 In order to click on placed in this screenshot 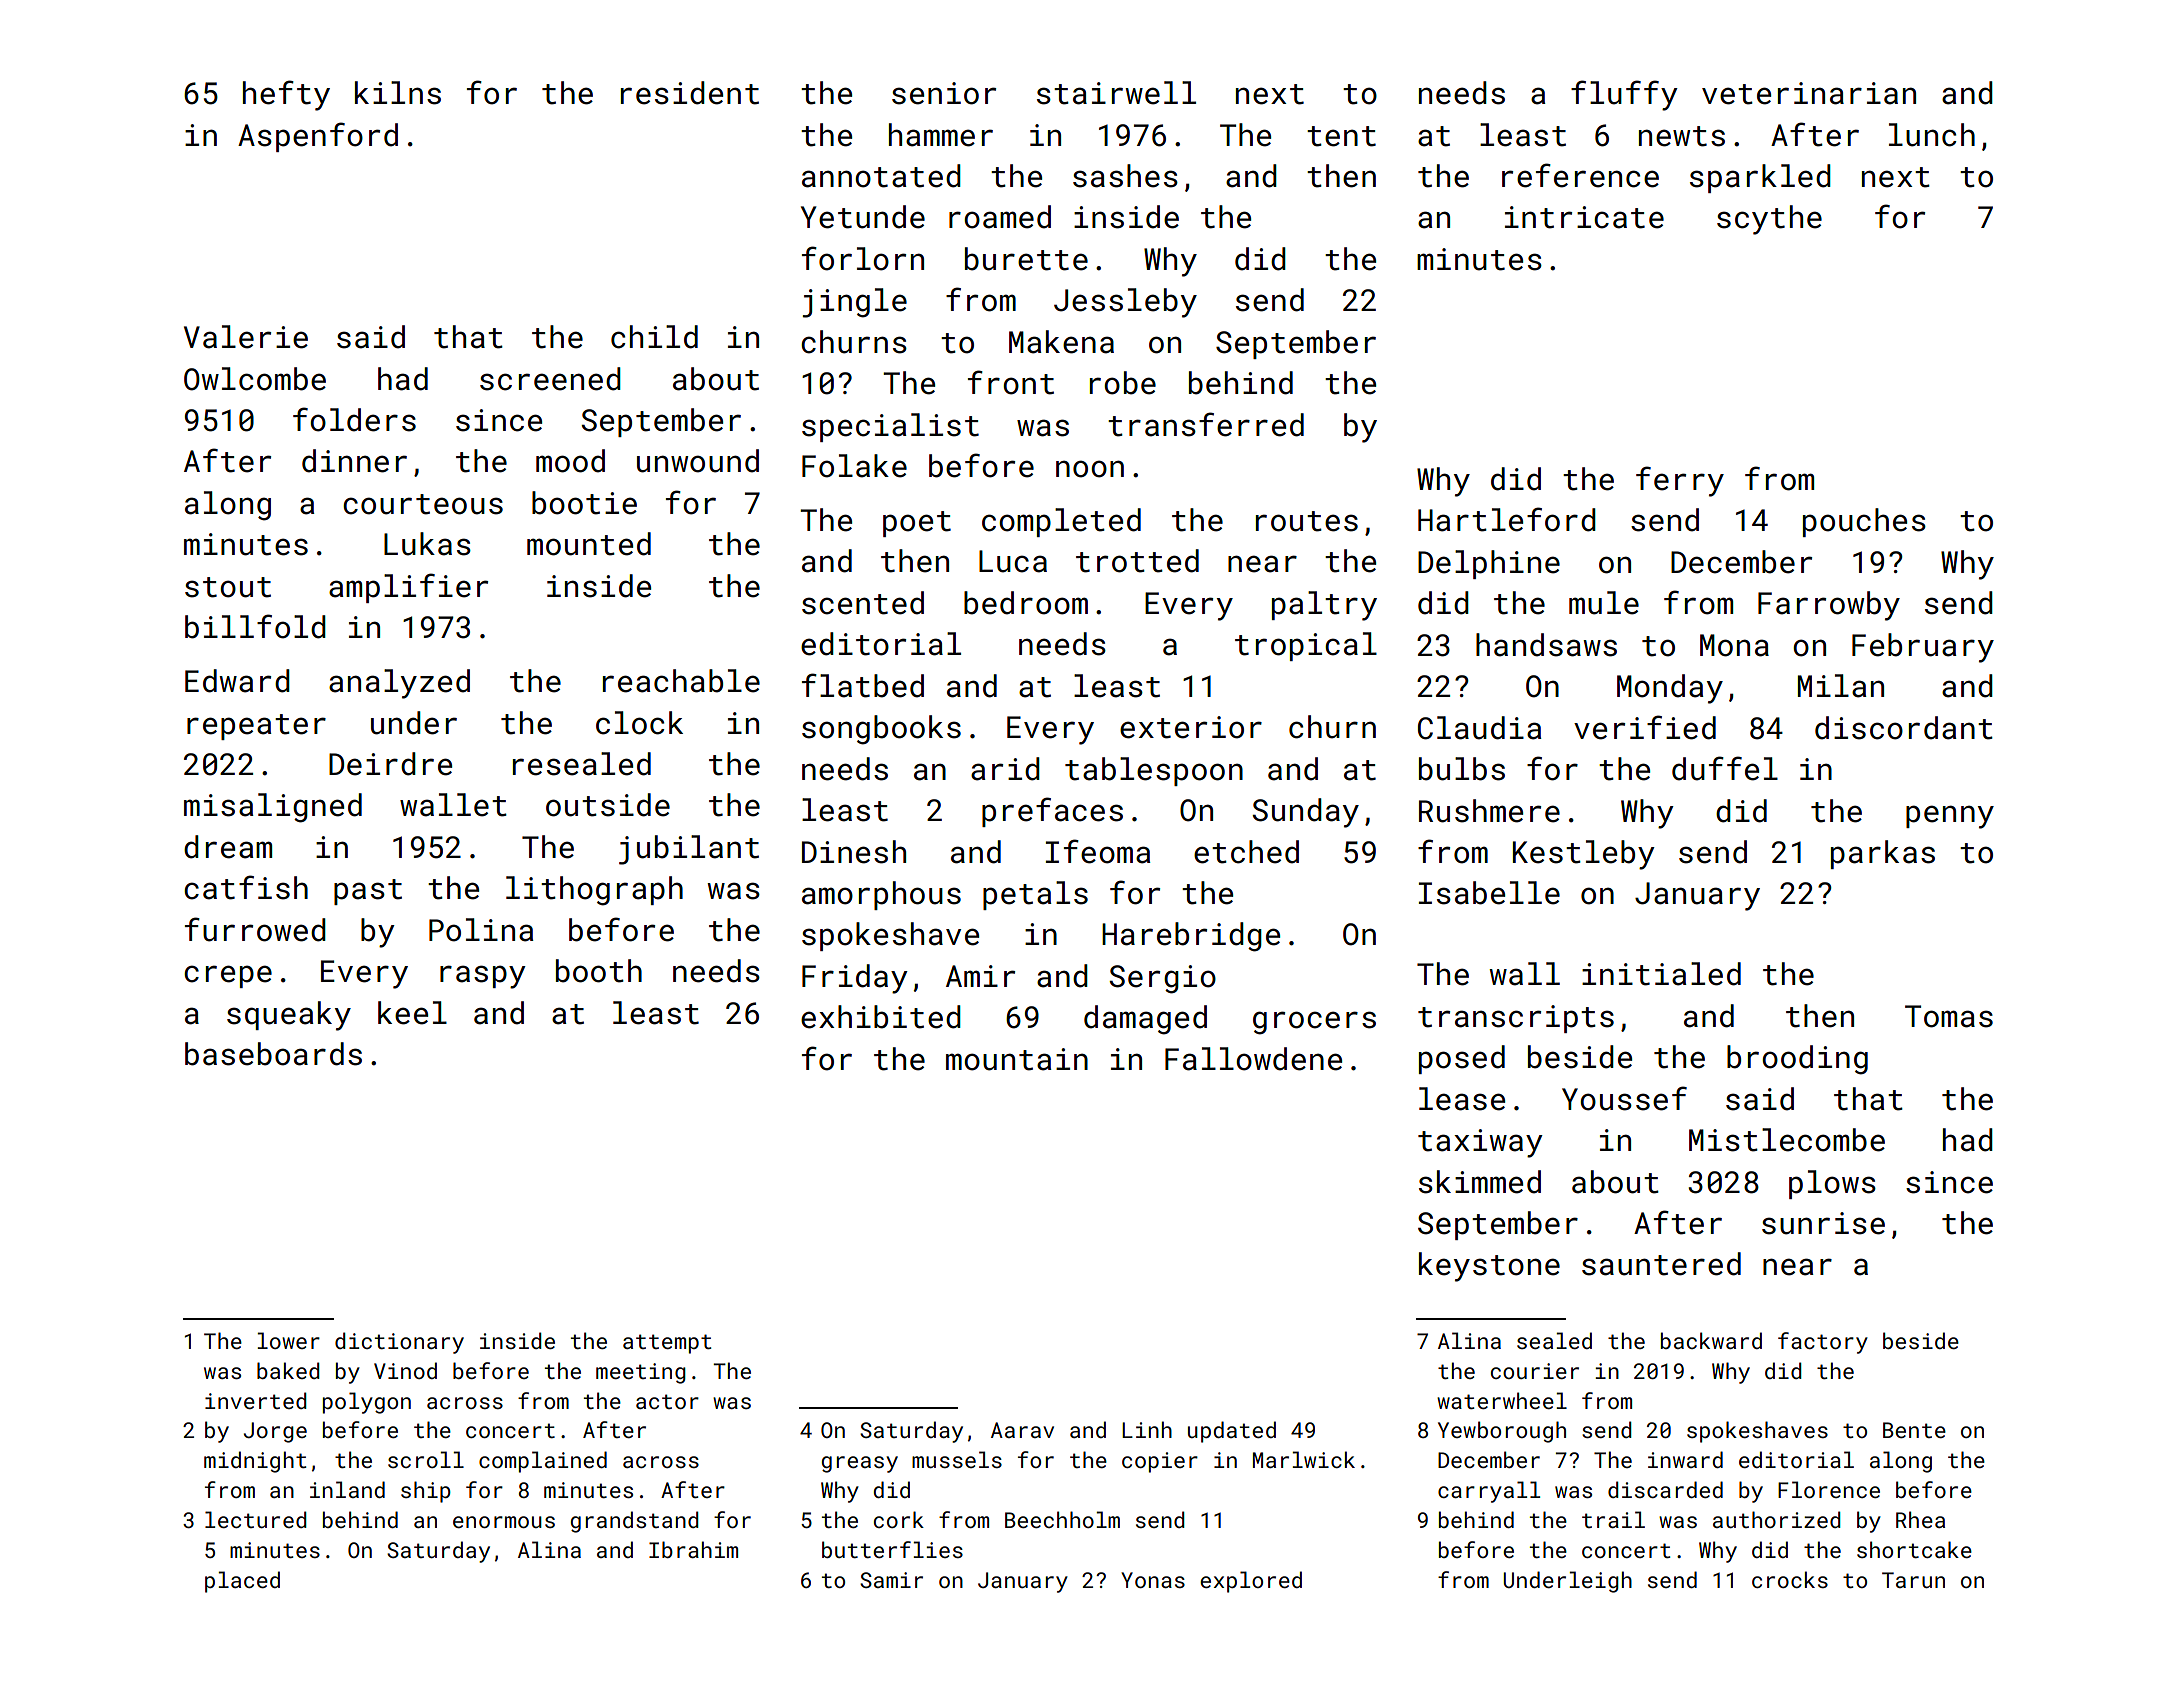, I will do `click(242, 1582)`.
